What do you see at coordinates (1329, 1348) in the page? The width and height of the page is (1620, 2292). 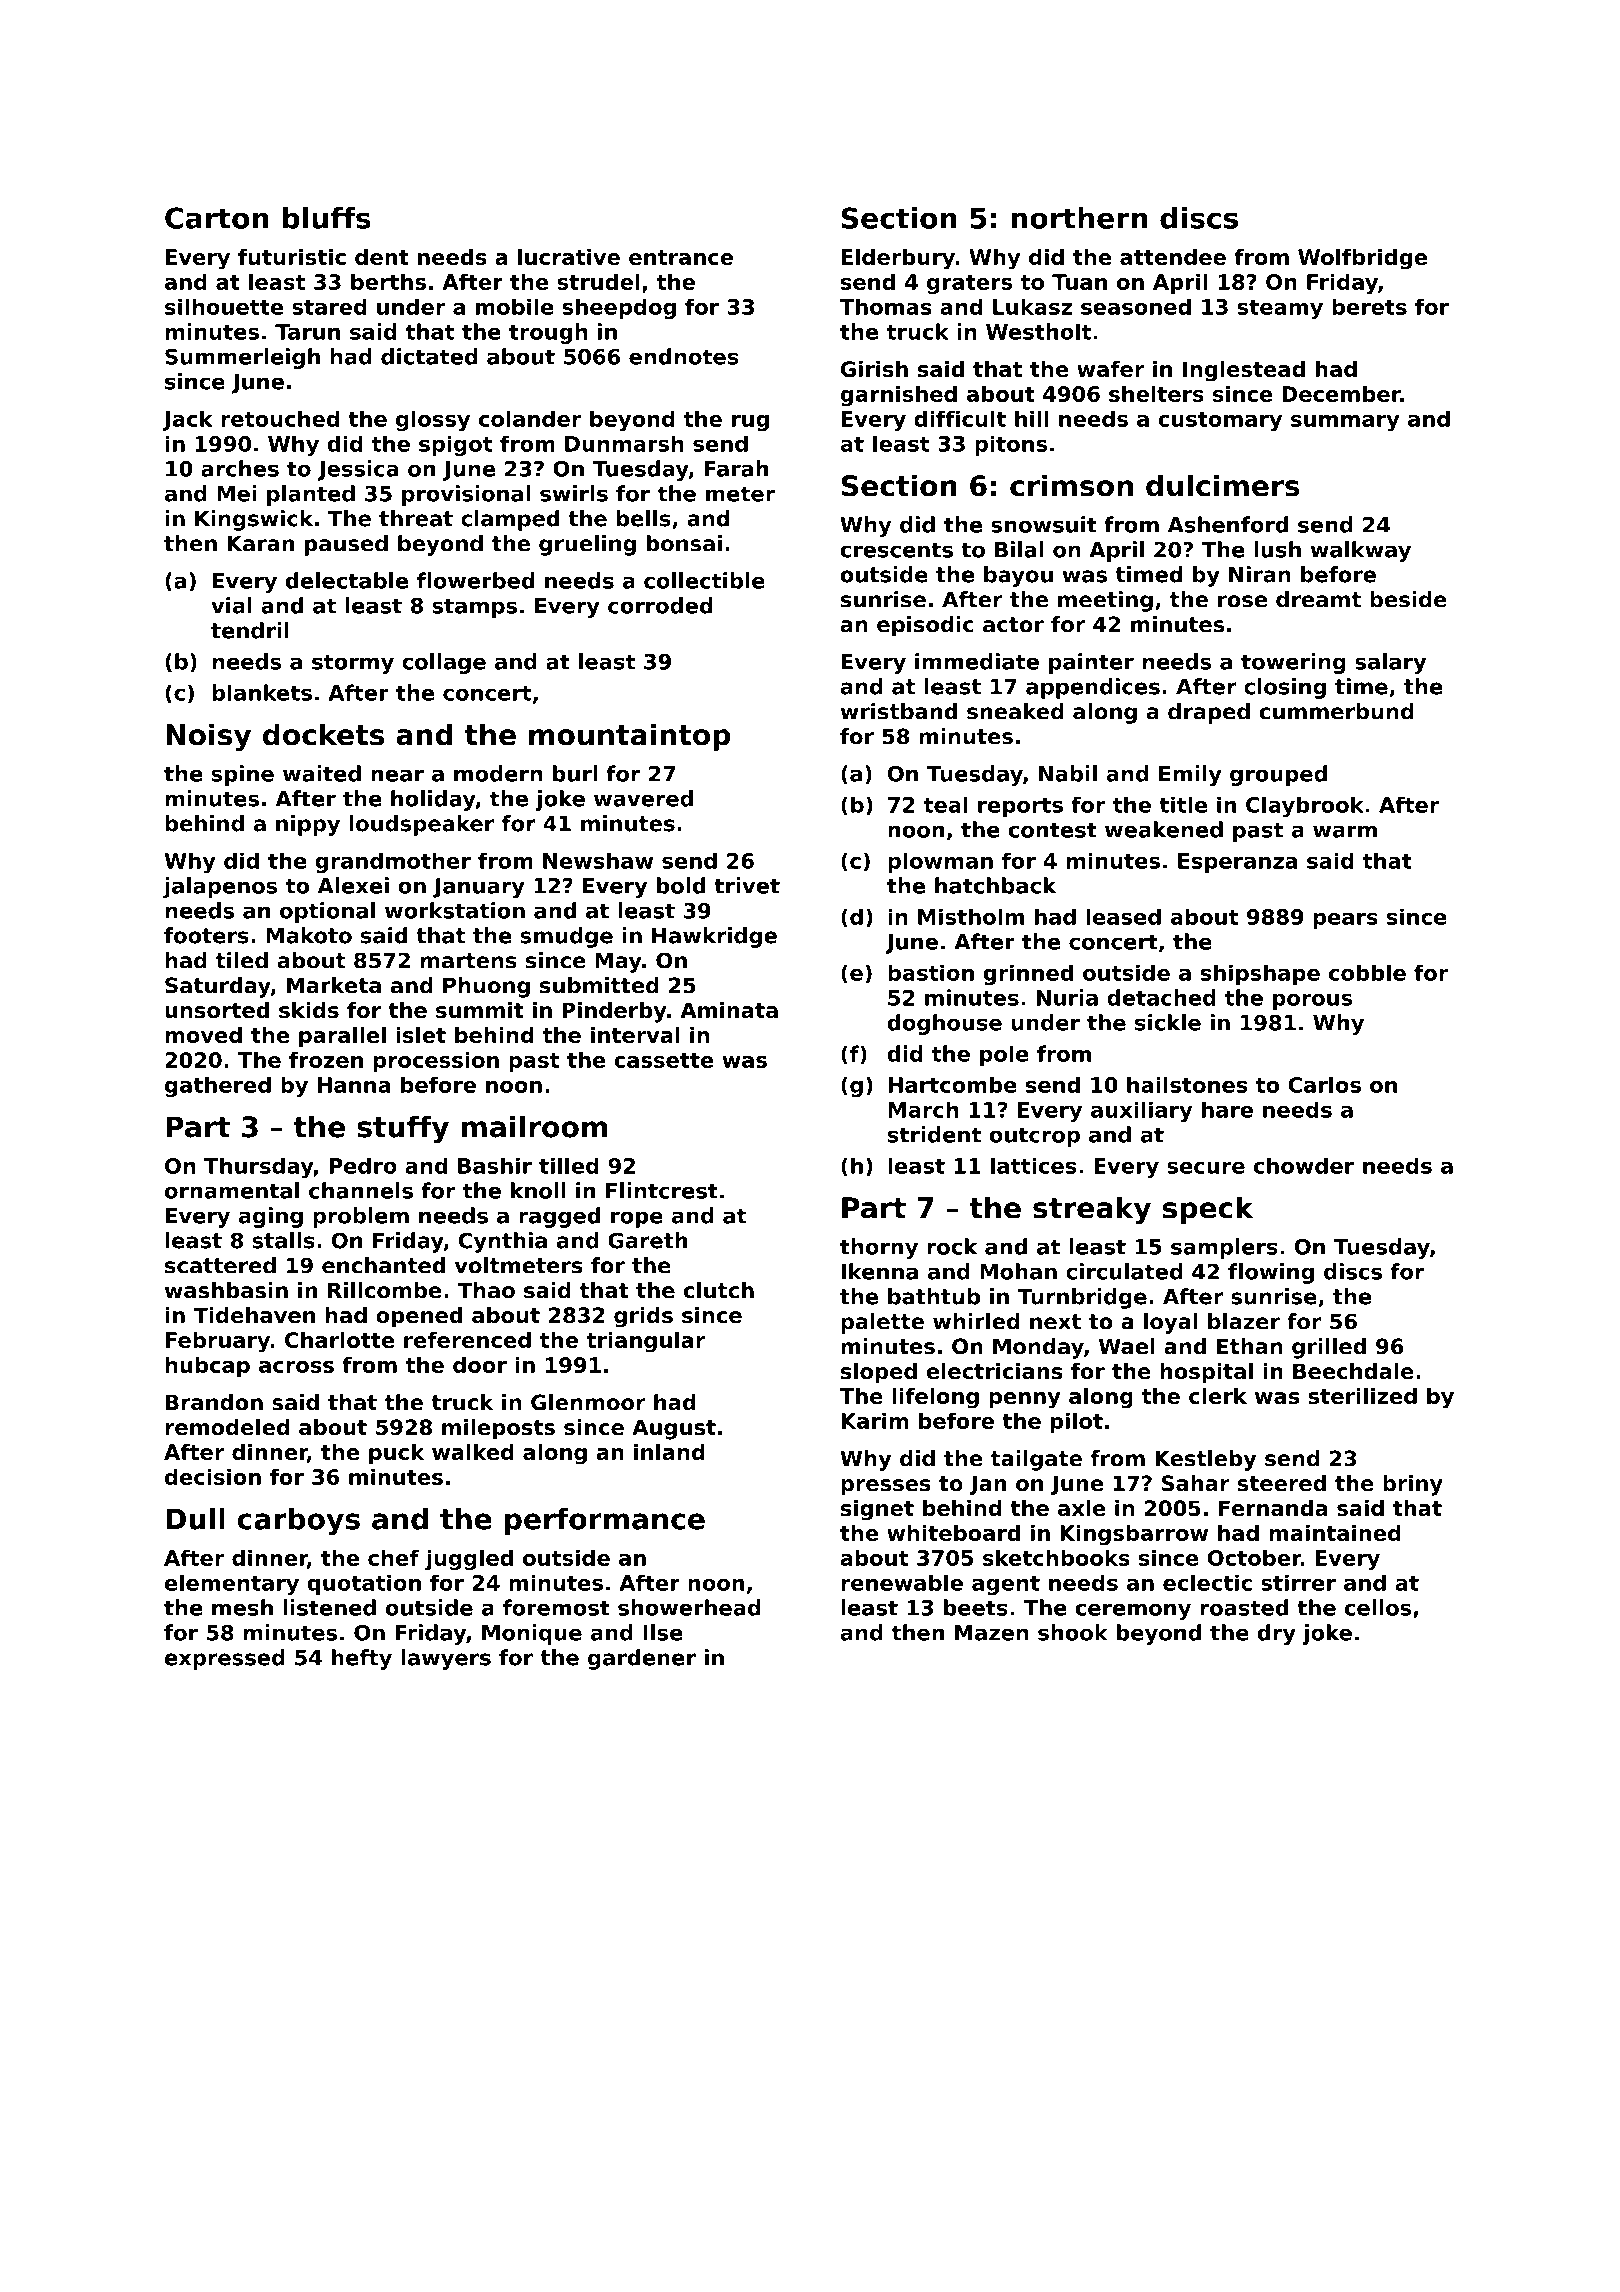 I see `grilled` at bounding box center [1329, 1348].
